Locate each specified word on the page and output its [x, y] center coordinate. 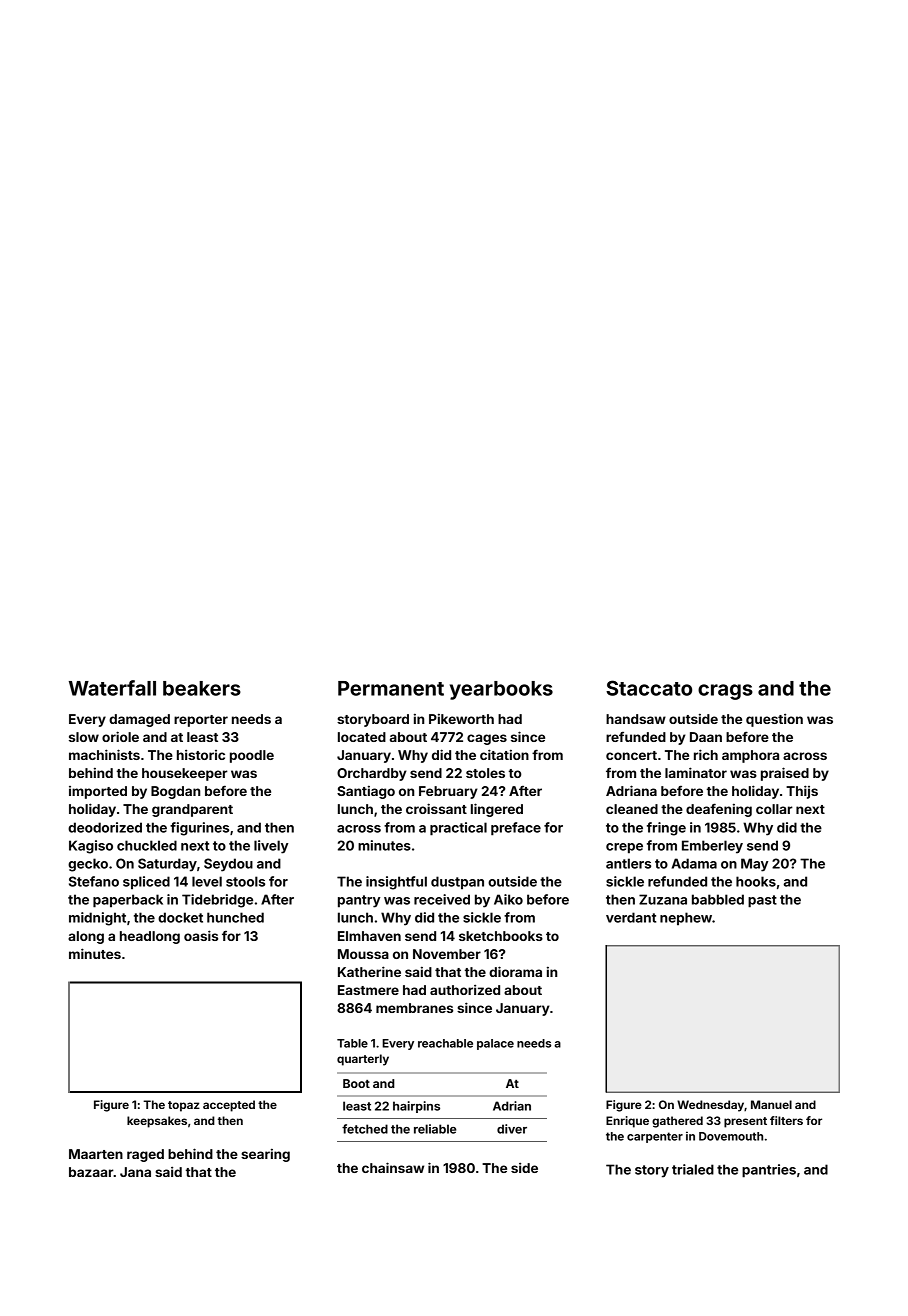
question [774, 720]
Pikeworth [461, 718]
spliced [146, 883]
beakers [202, 688]
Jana [135, 1172]
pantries [769, 1171]
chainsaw [393, 1167]
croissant [436, 808]
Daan [706, 737]
